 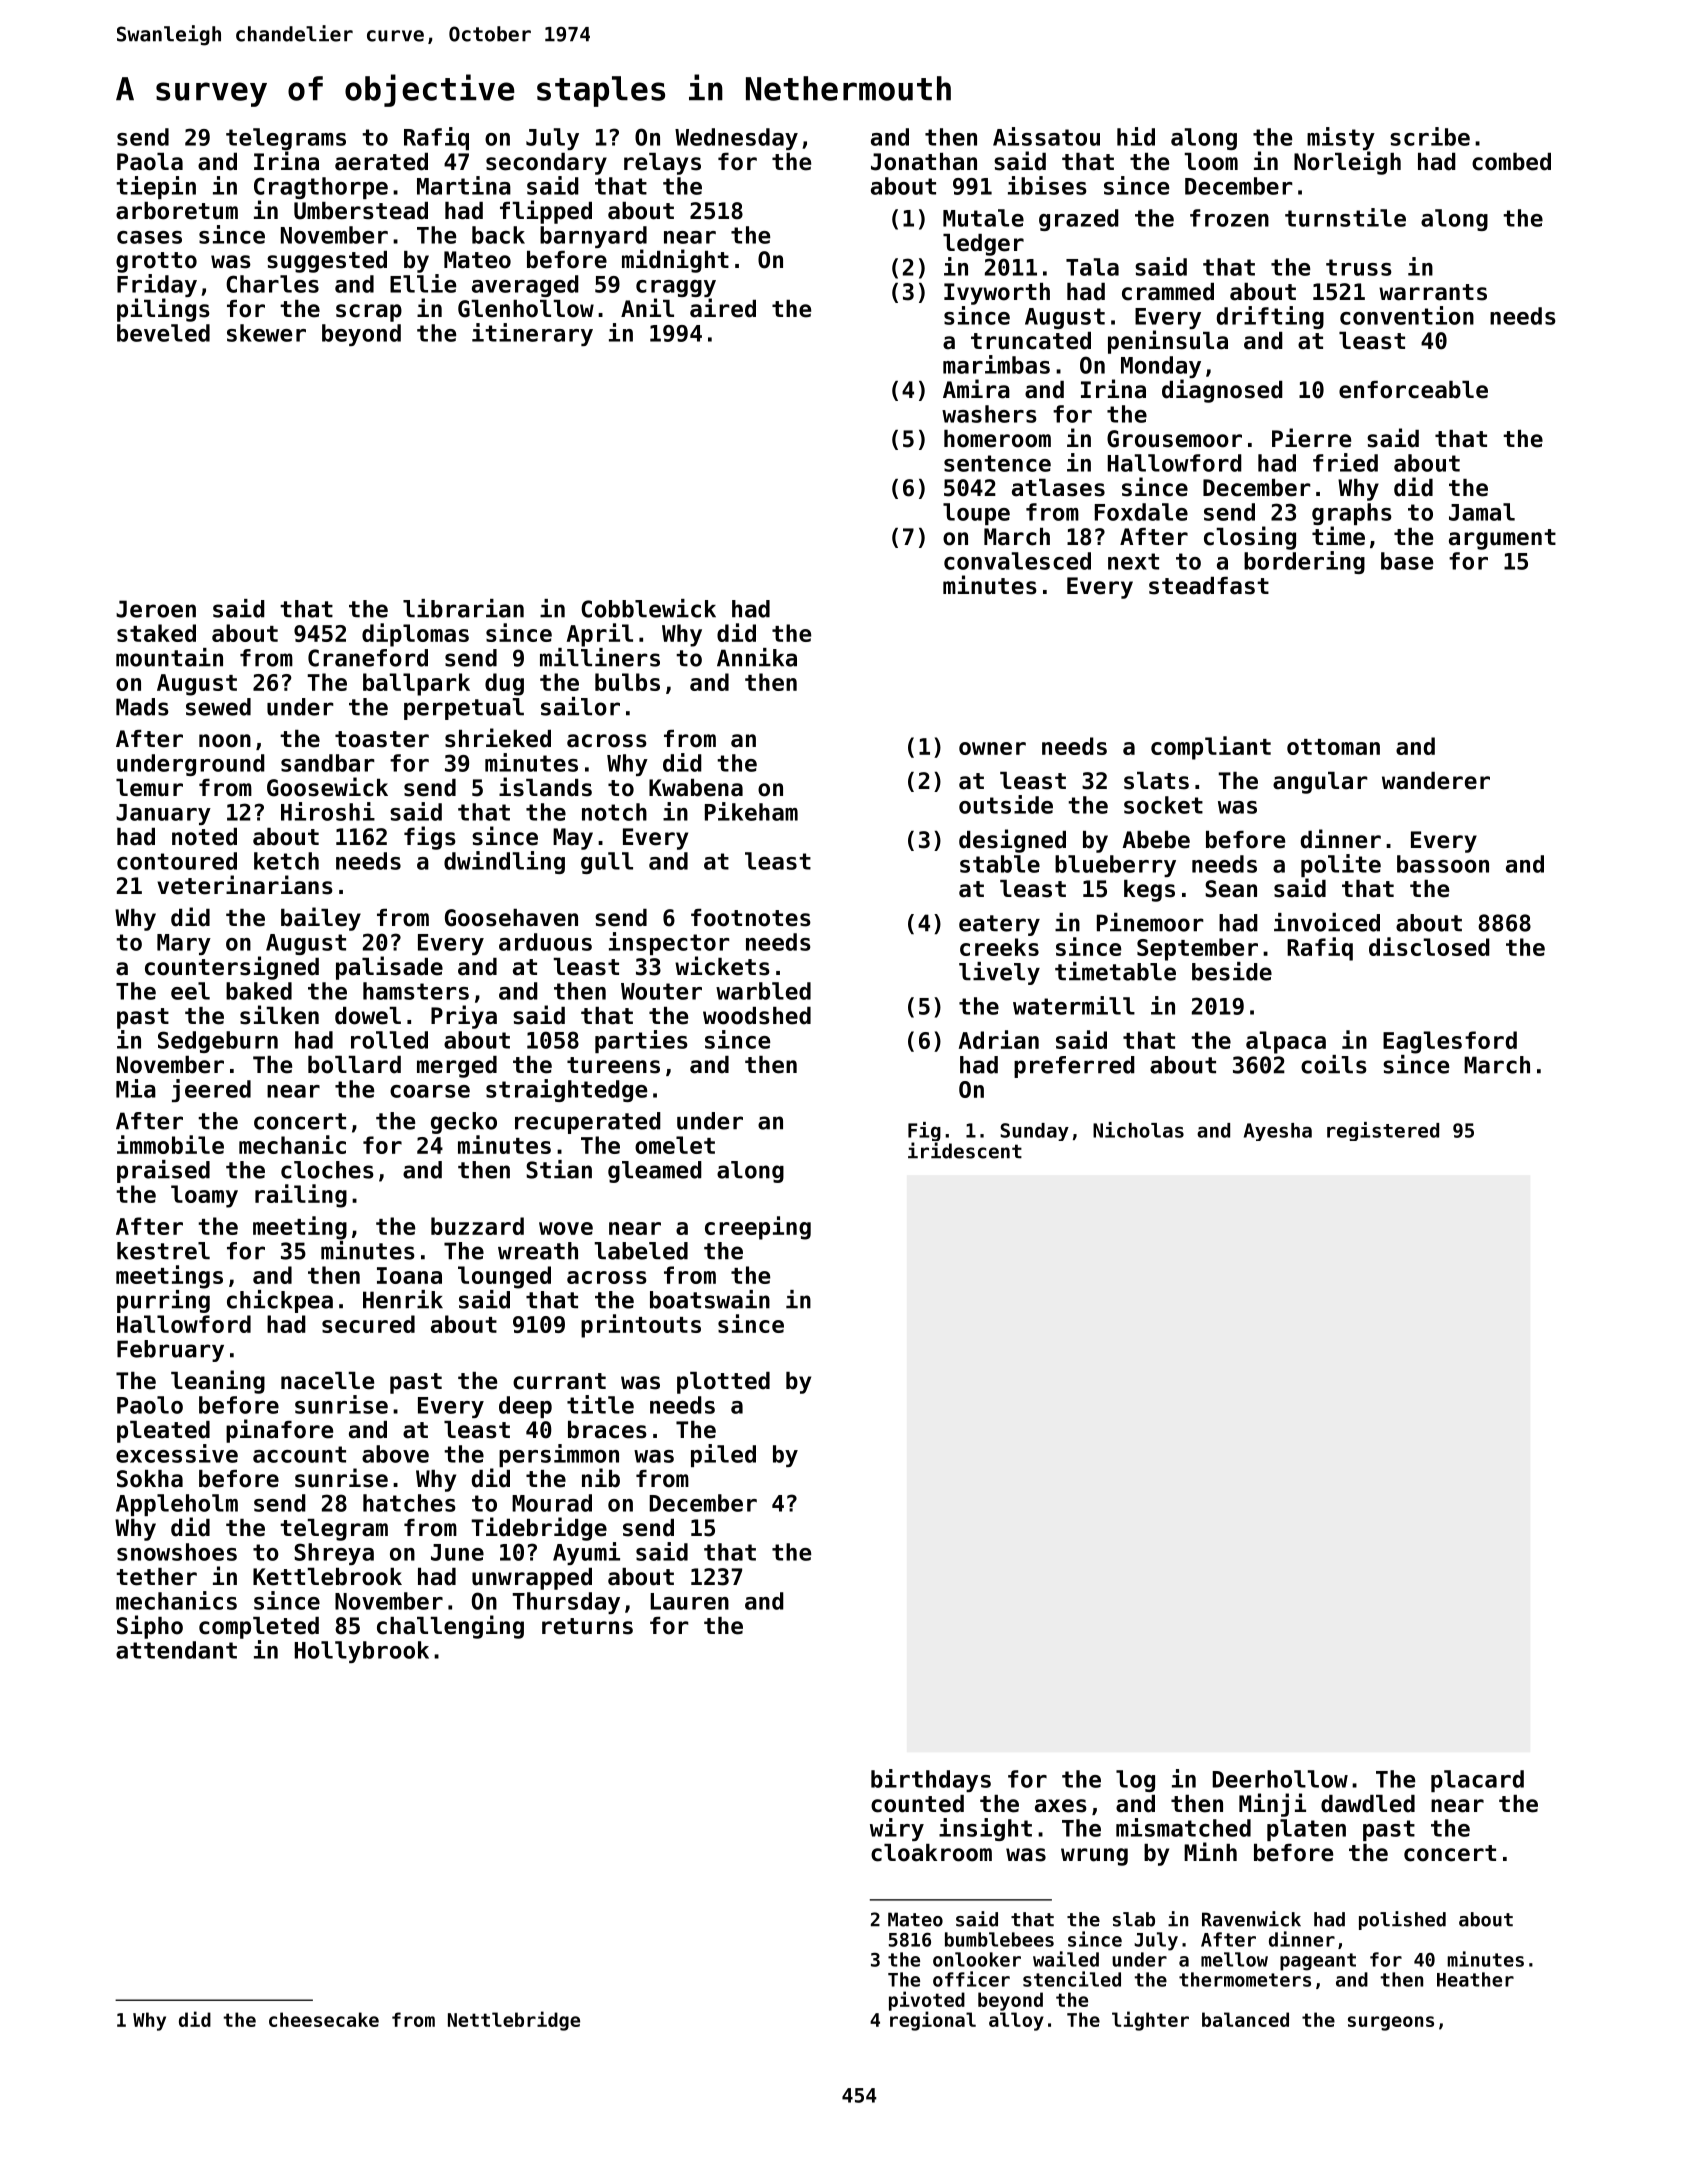 I want to click on Ravenwick, so click(x=1251, y=1919).
